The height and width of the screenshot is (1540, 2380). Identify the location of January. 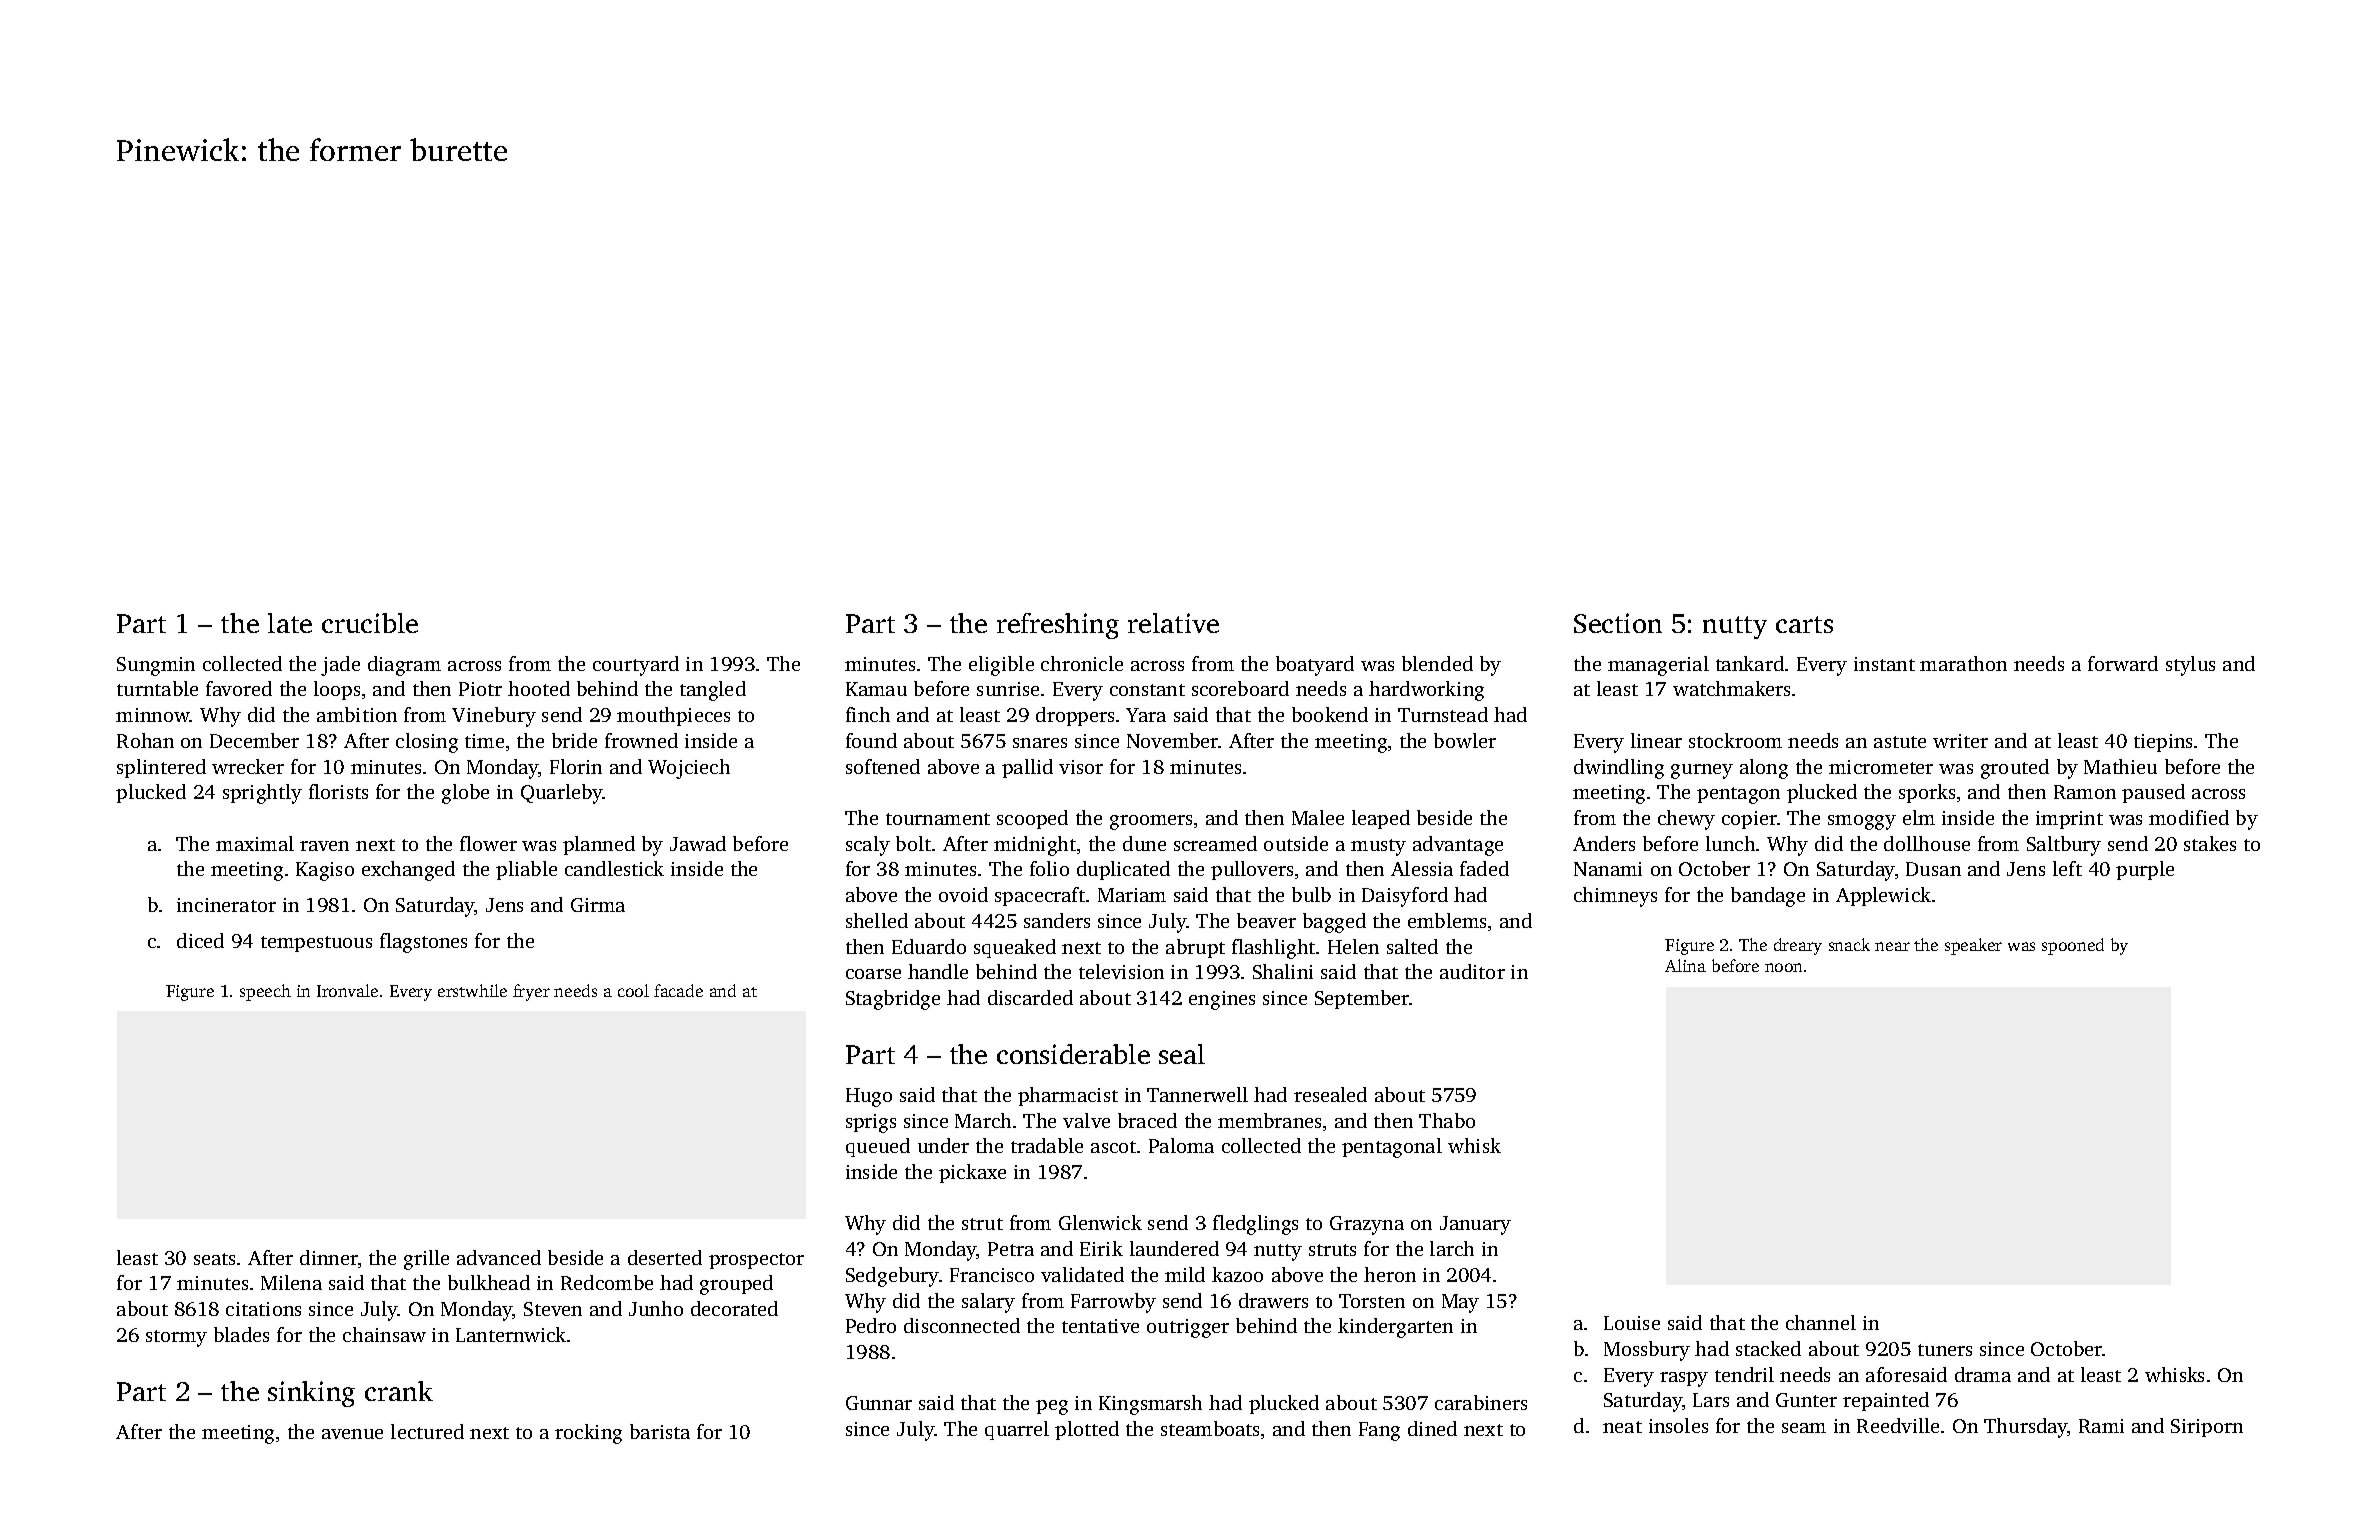
(1475, 1225).
